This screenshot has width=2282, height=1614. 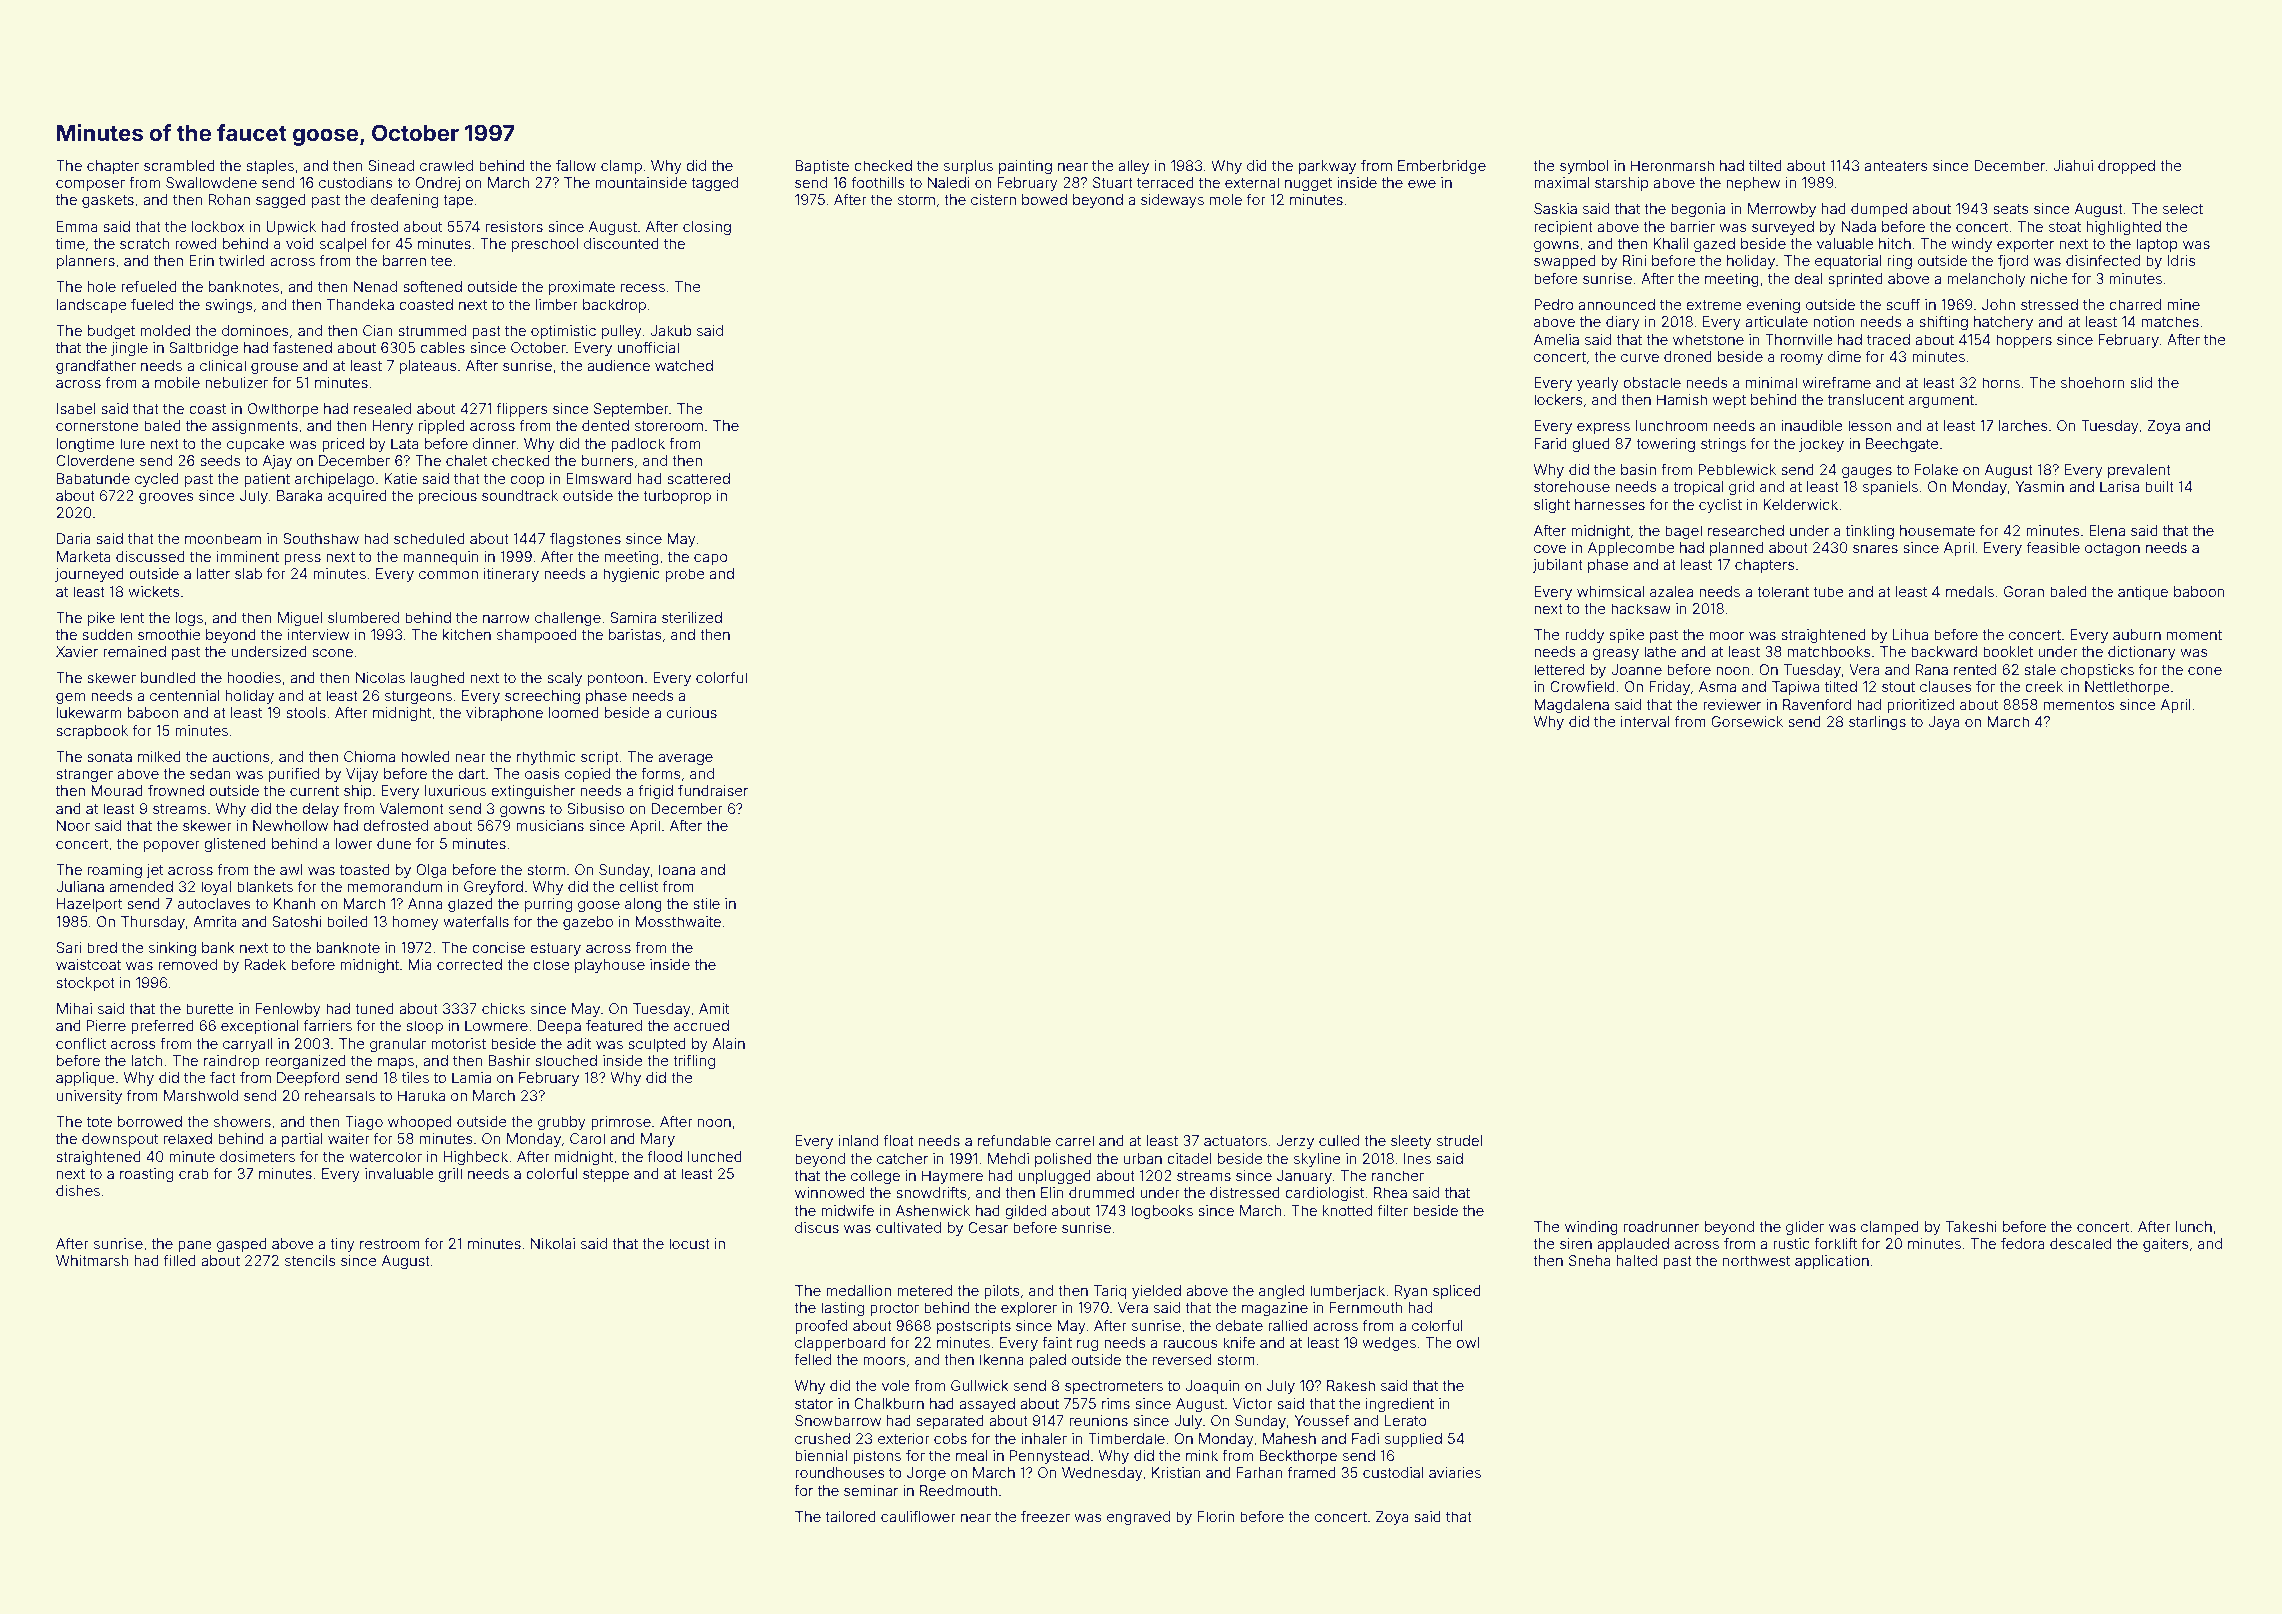 What do you see at coordinates (1216, 1516) in the screenshot?
I see `Florin` at bounding box center [1216, 1516].
